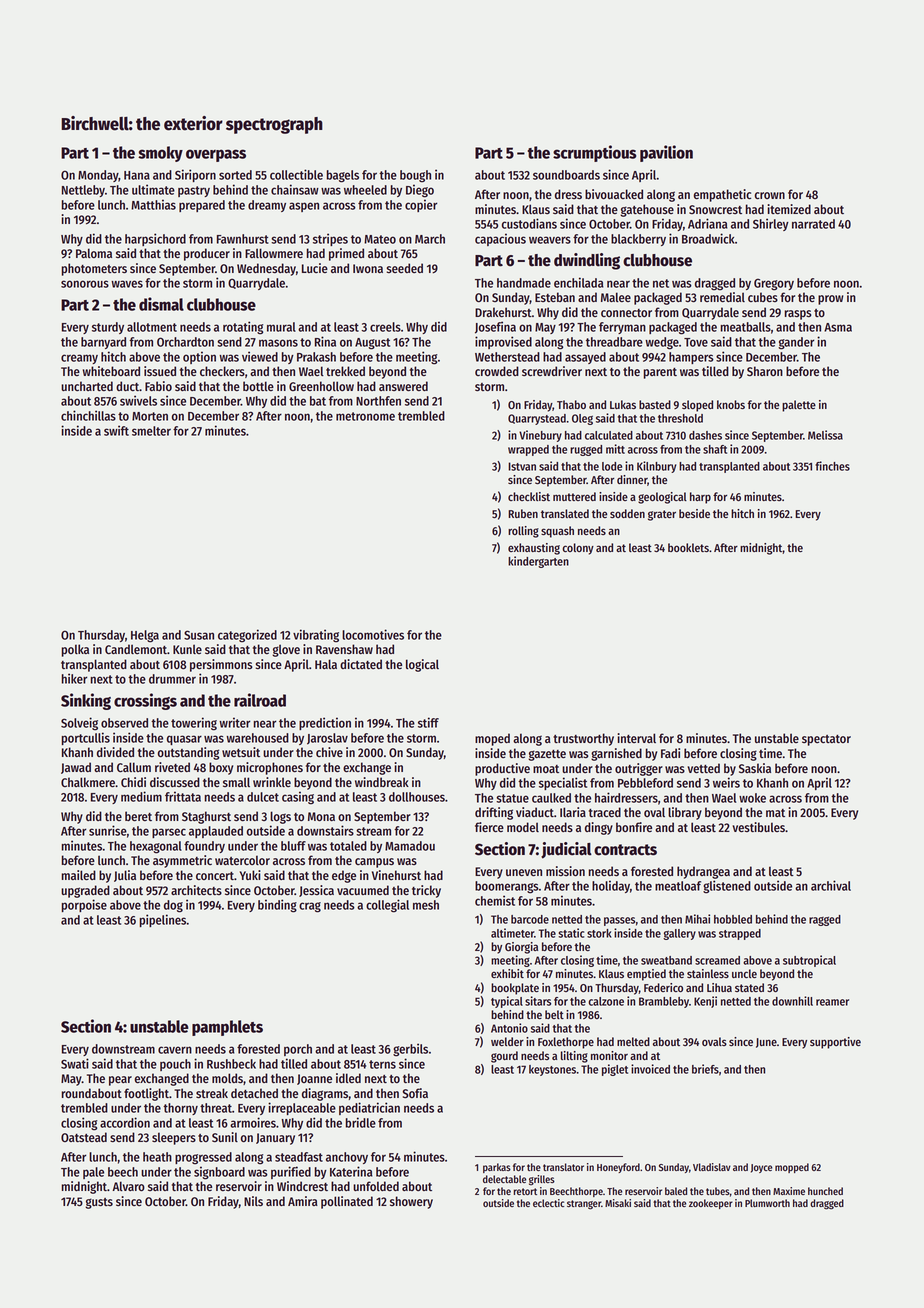  What do you see at coordinates (548, 1203) in the image?
I see `eclectic` at bounding box center [548, 1203].
